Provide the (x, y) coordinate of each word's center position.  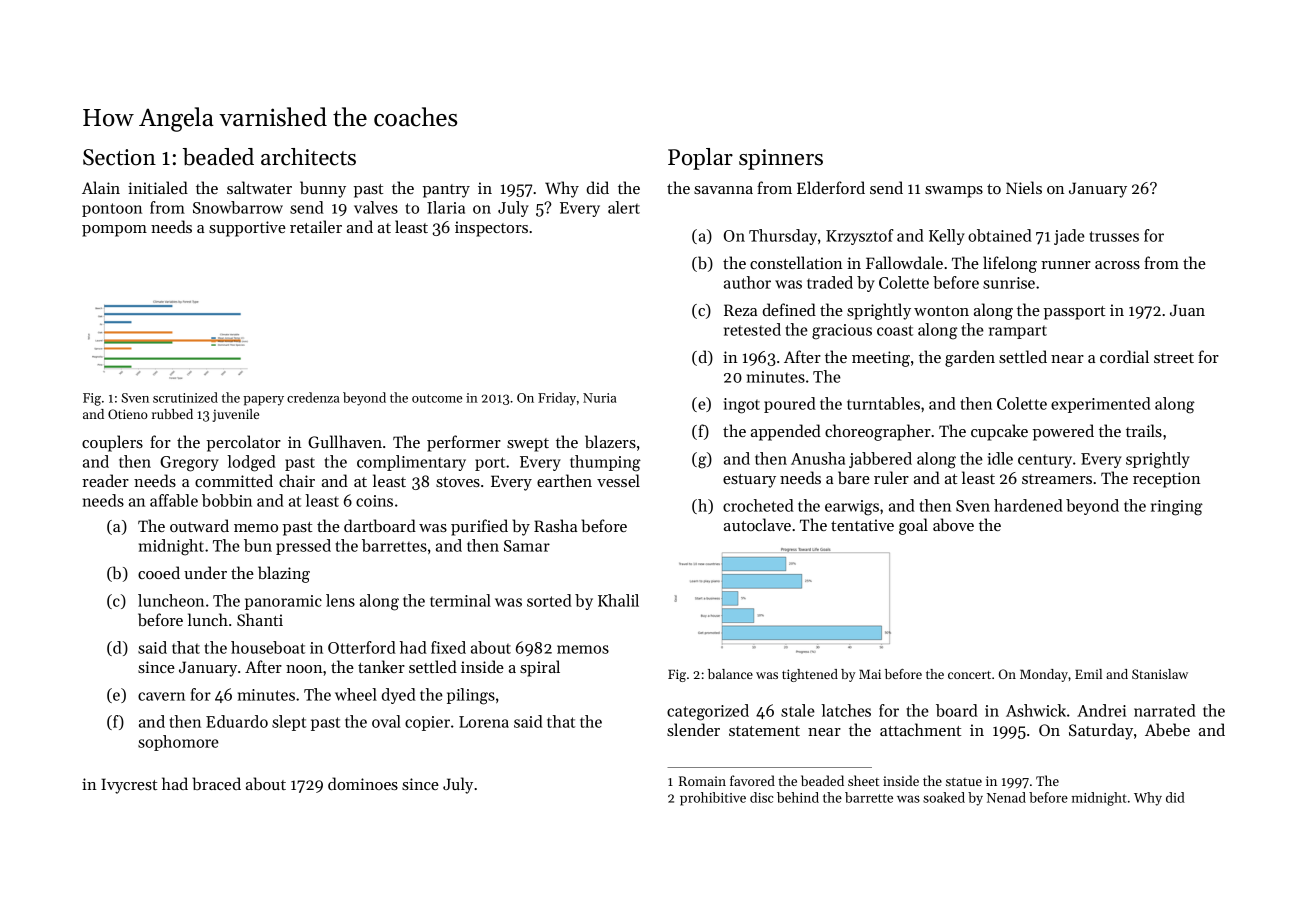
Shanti (260, 619)
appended (786, 432)
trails (1144, 430)
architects (308, 157)
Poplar (700, 159)
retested (752, 329)
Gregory (189, 464)
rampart (1018, 332)
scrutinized (185, 397)
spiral (540, 668)
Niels (1024, 187)
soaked (944, 797)
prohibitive (713, 799)
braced (216, 783)
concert (969, 675)
